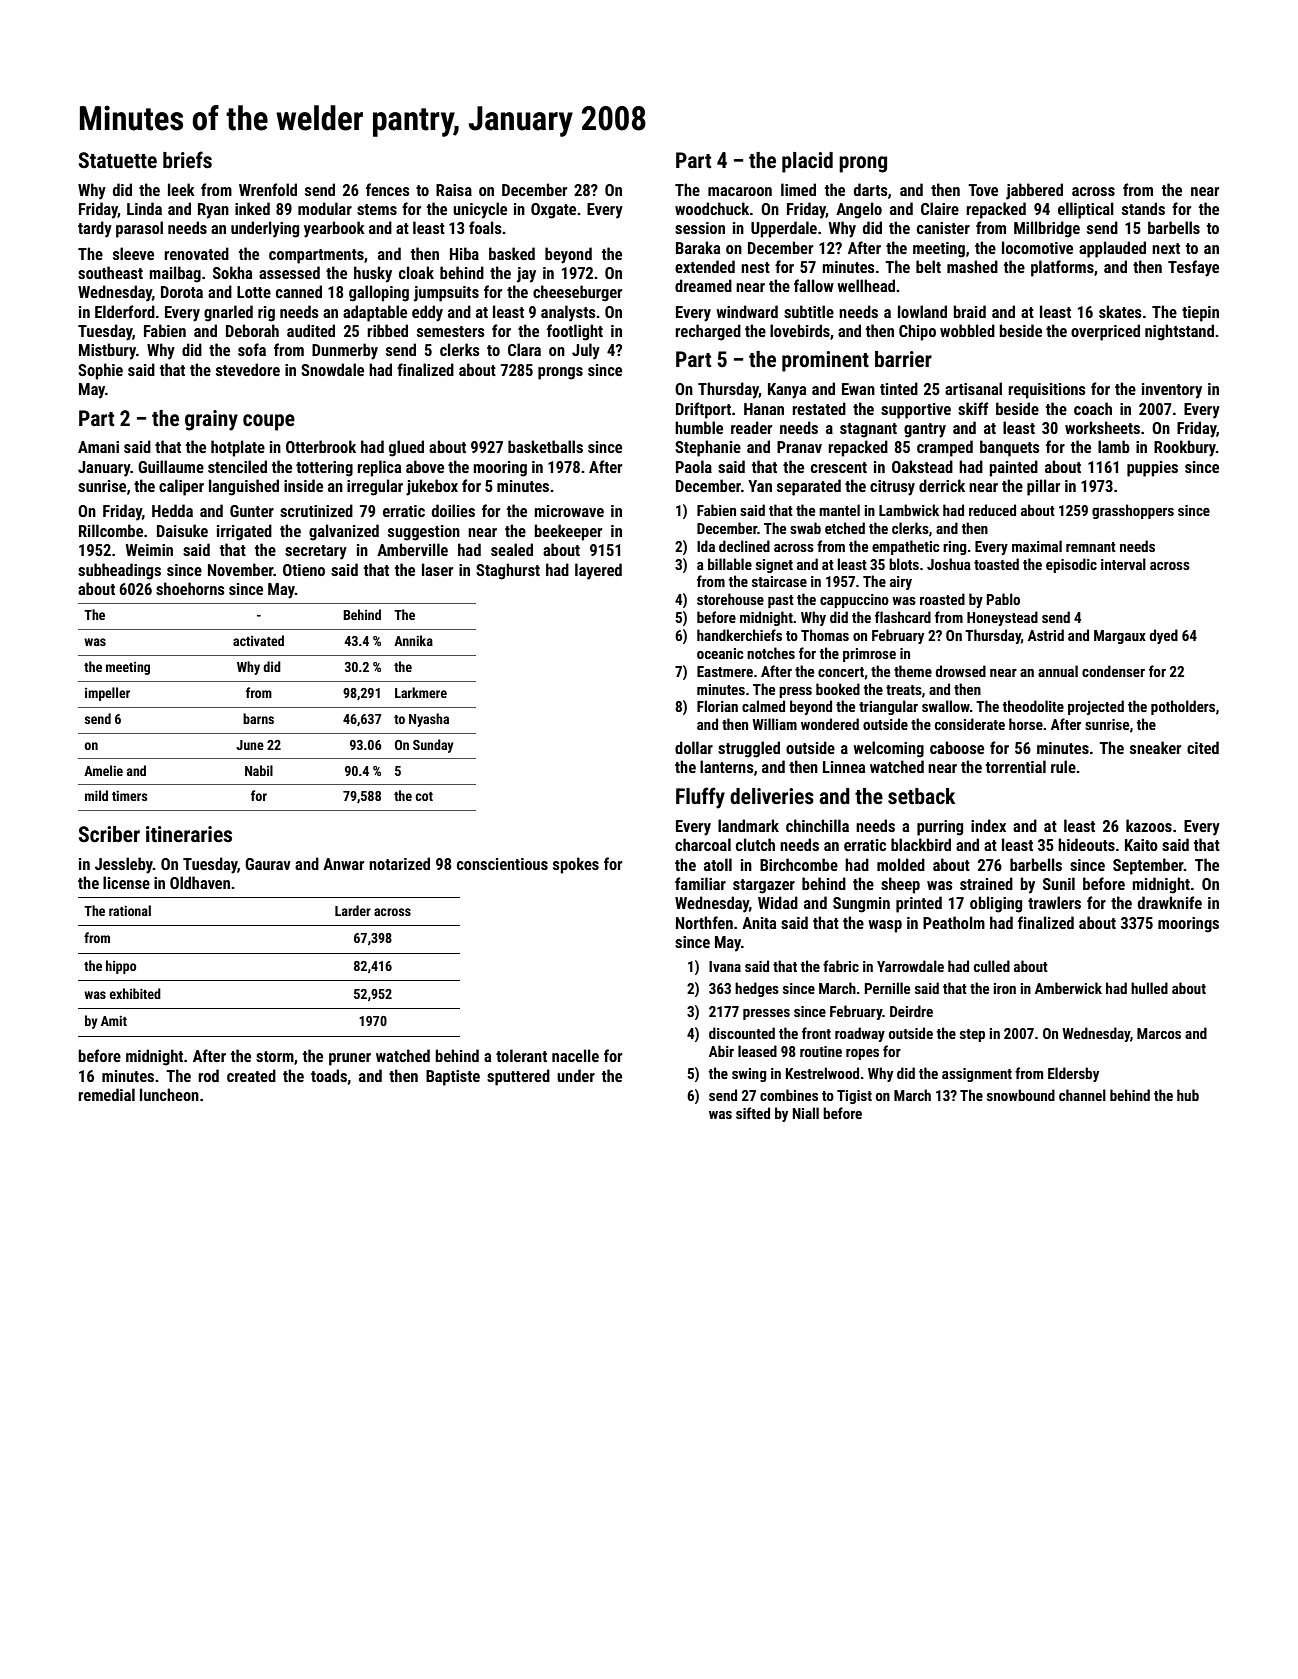 Image resolution: width=1298 pixels, height=1679 pixels. I want to click on hub, so click(1188, 1095).
